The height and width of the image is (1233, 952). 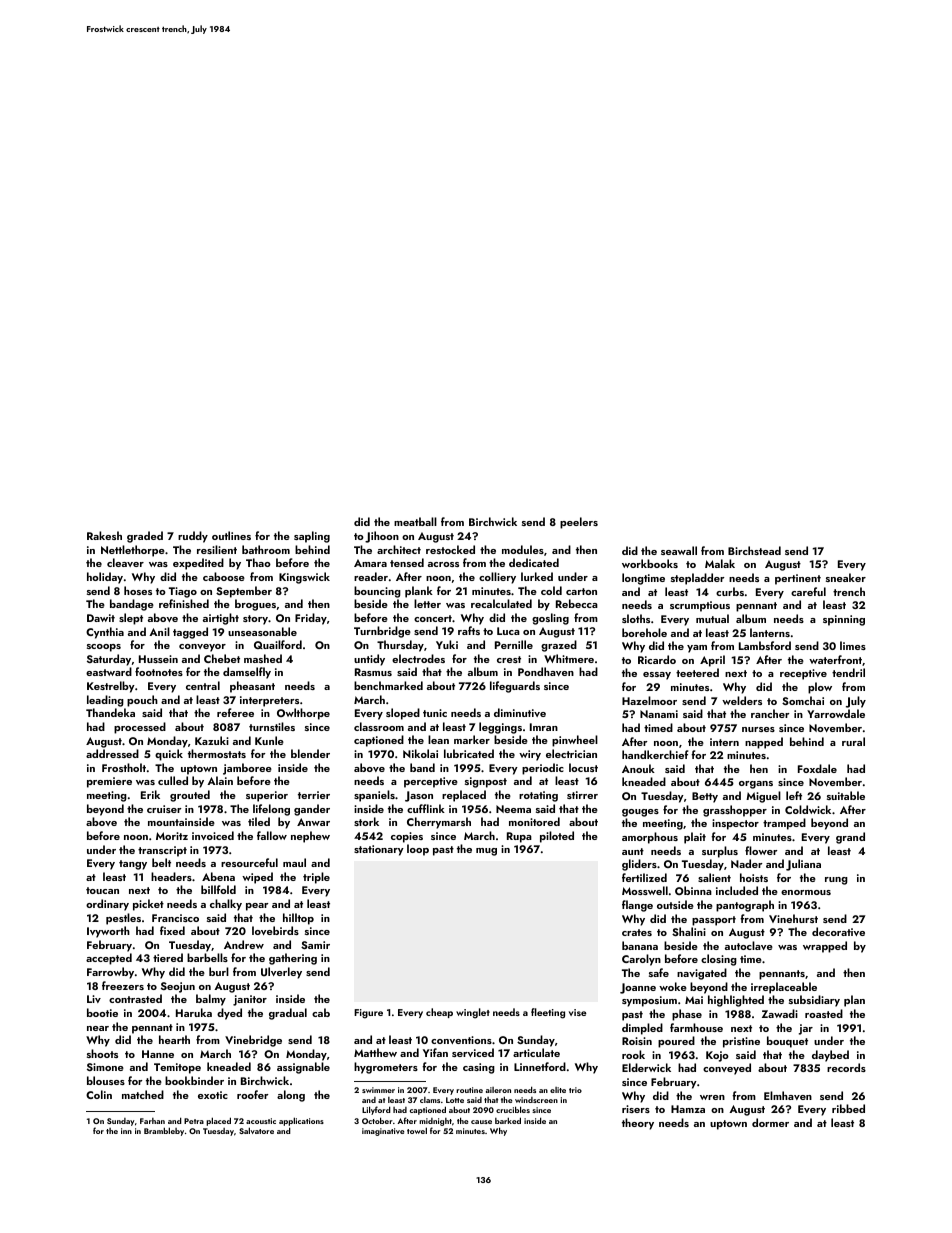 I want to click on towel, so click(x=417, y=1130).
